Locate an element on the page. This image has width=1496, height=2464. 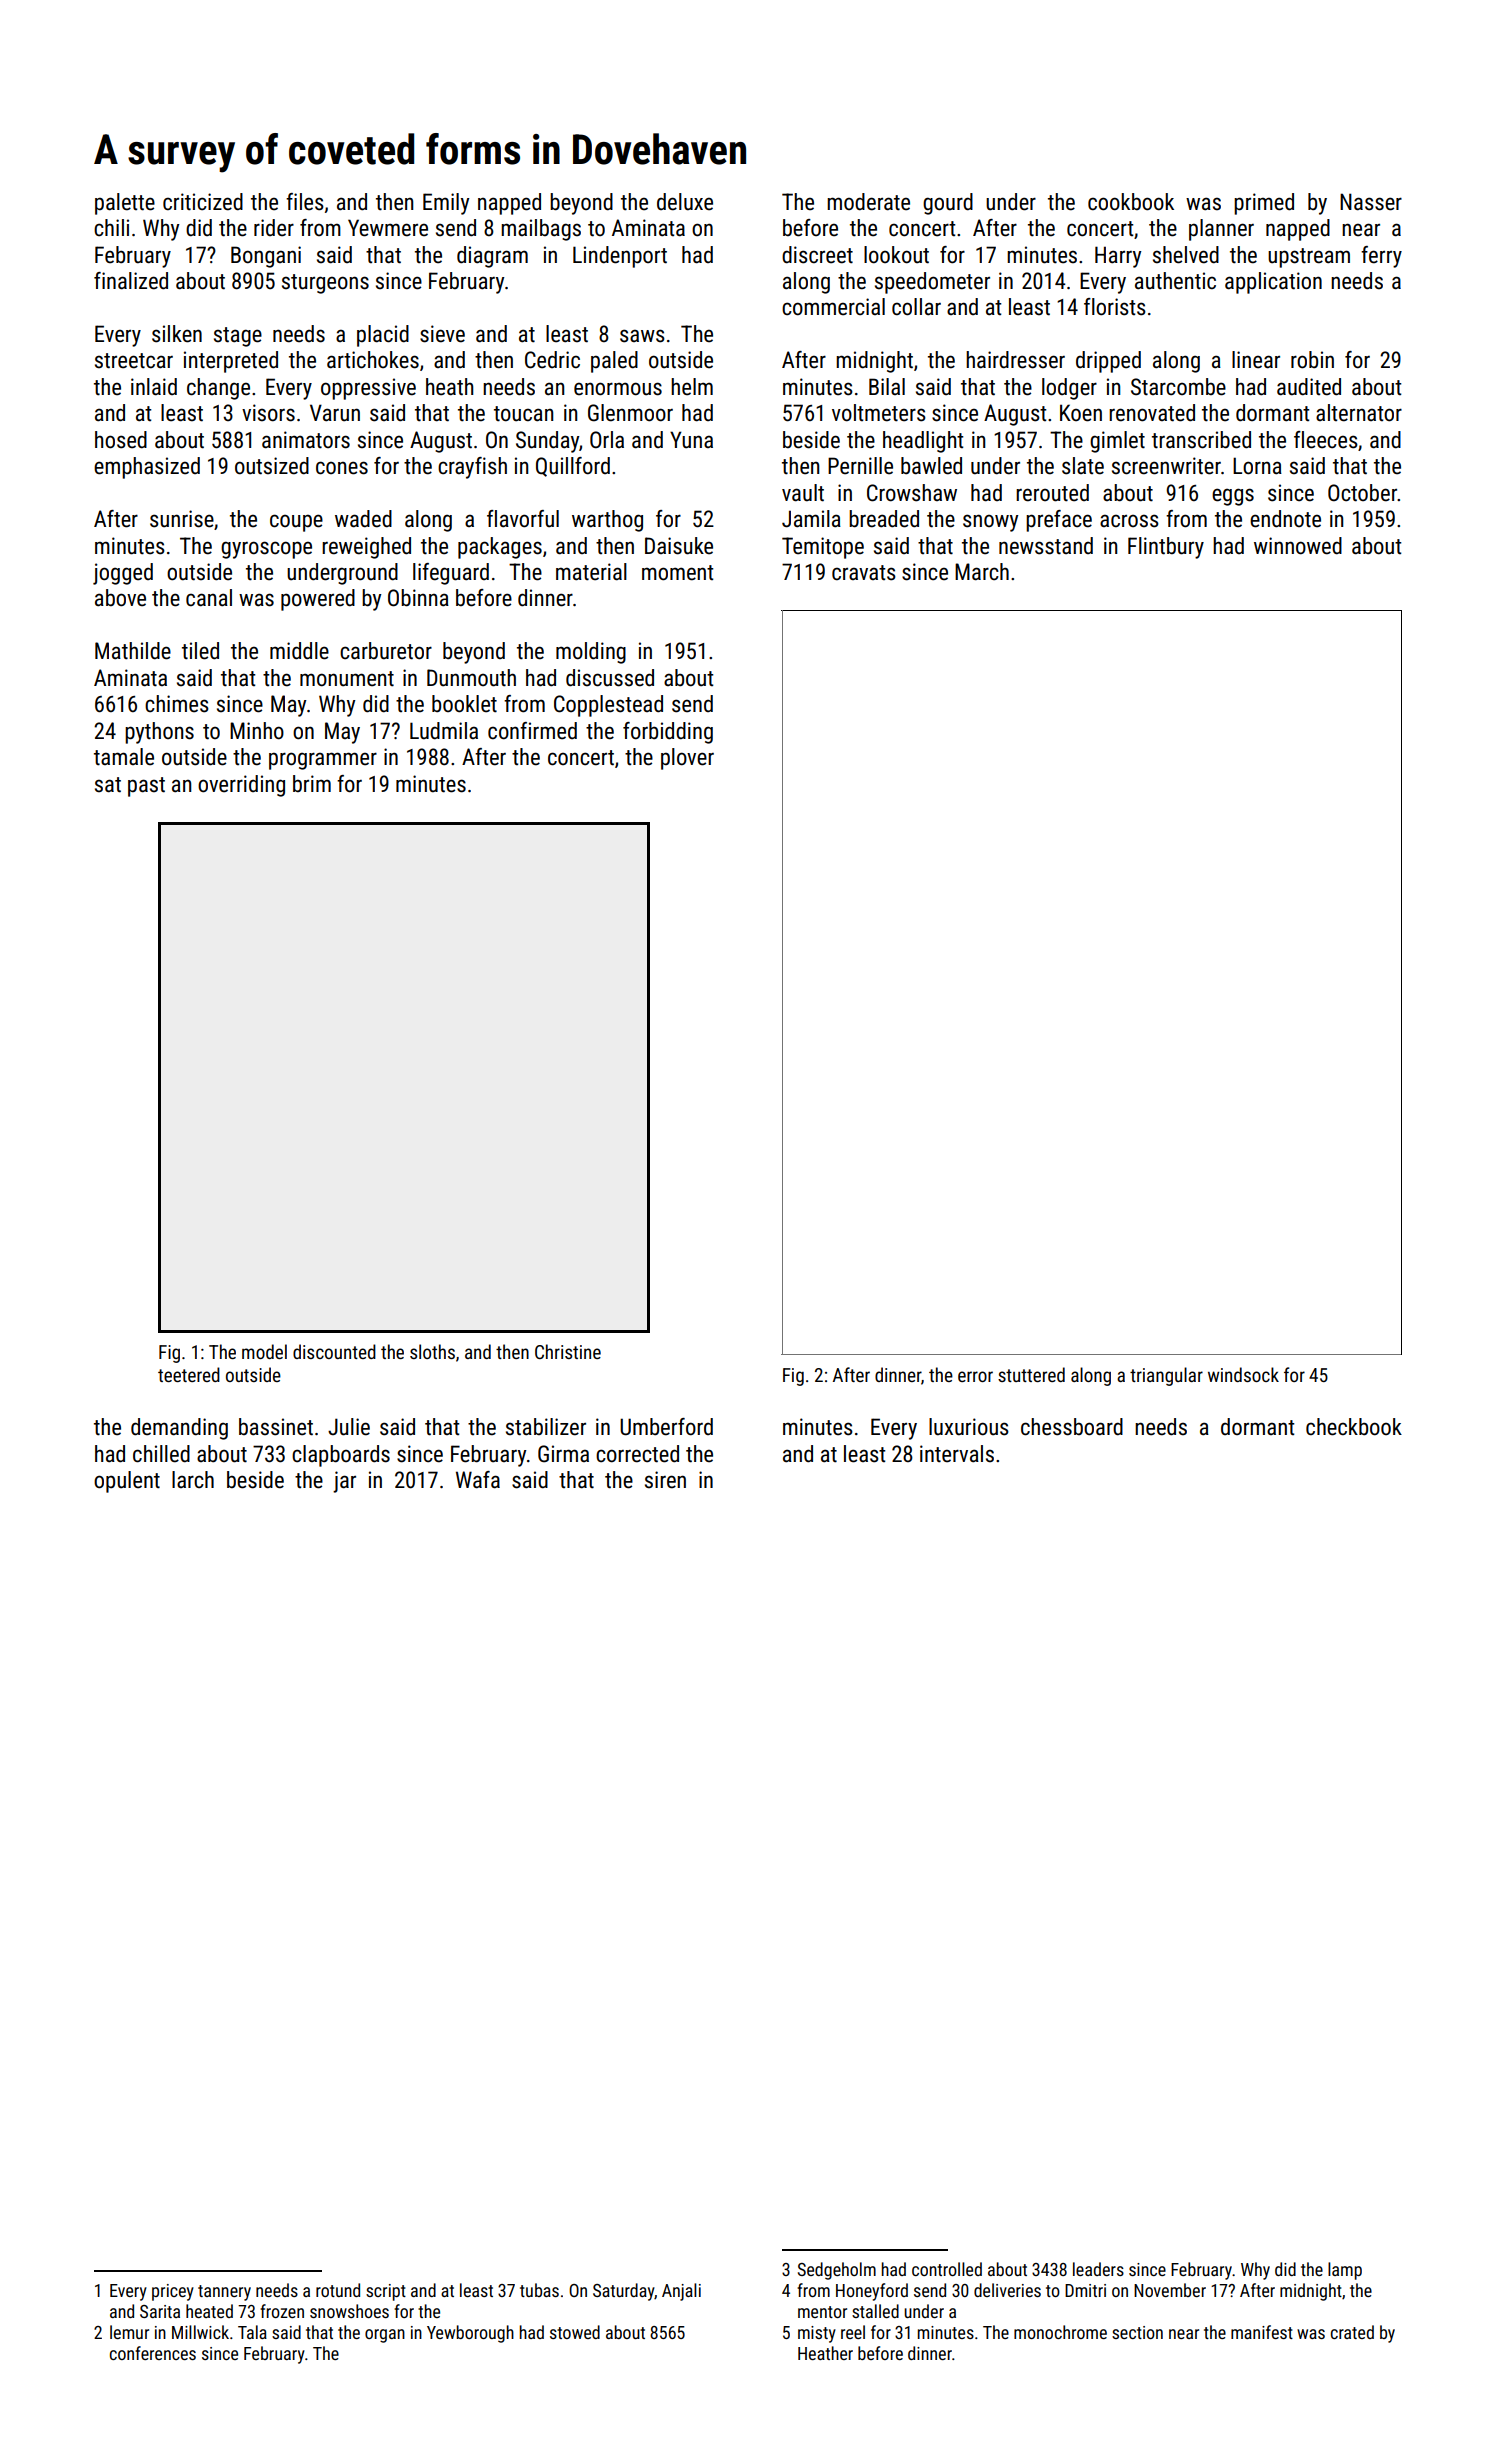
brim is located at coordinates (312, 783).
